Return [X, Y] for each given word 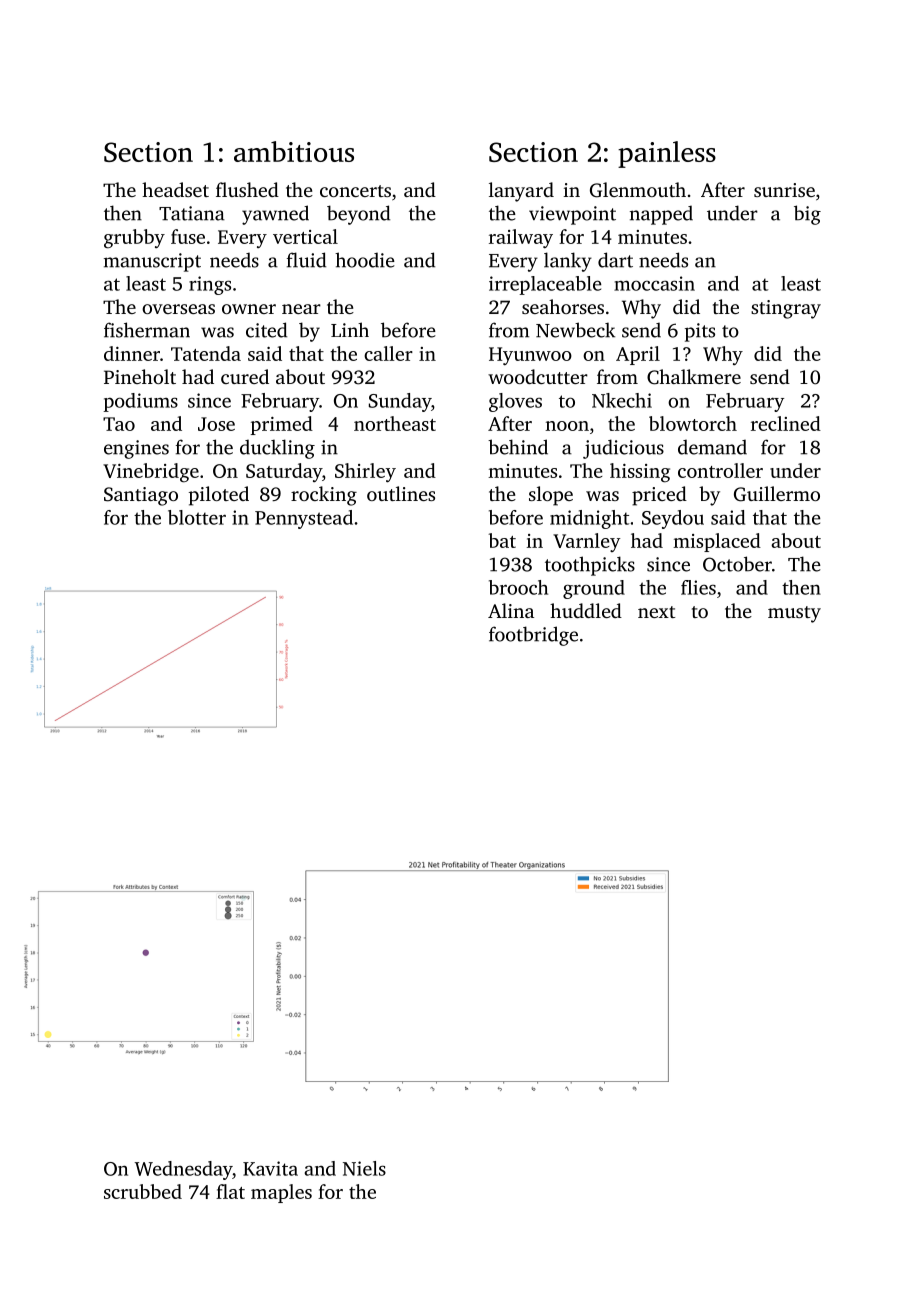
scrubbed [143, 1191]
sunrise [784, 190]
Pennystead [304, 519]
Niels [364, 1168]
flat [230, 1191]
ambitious [294, 151]
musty [794, 614]
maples [281, 1193]
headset [175, 189]
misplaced [717, 542]
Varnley [586, 542]
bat [502, 540]
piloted [219, 496]
